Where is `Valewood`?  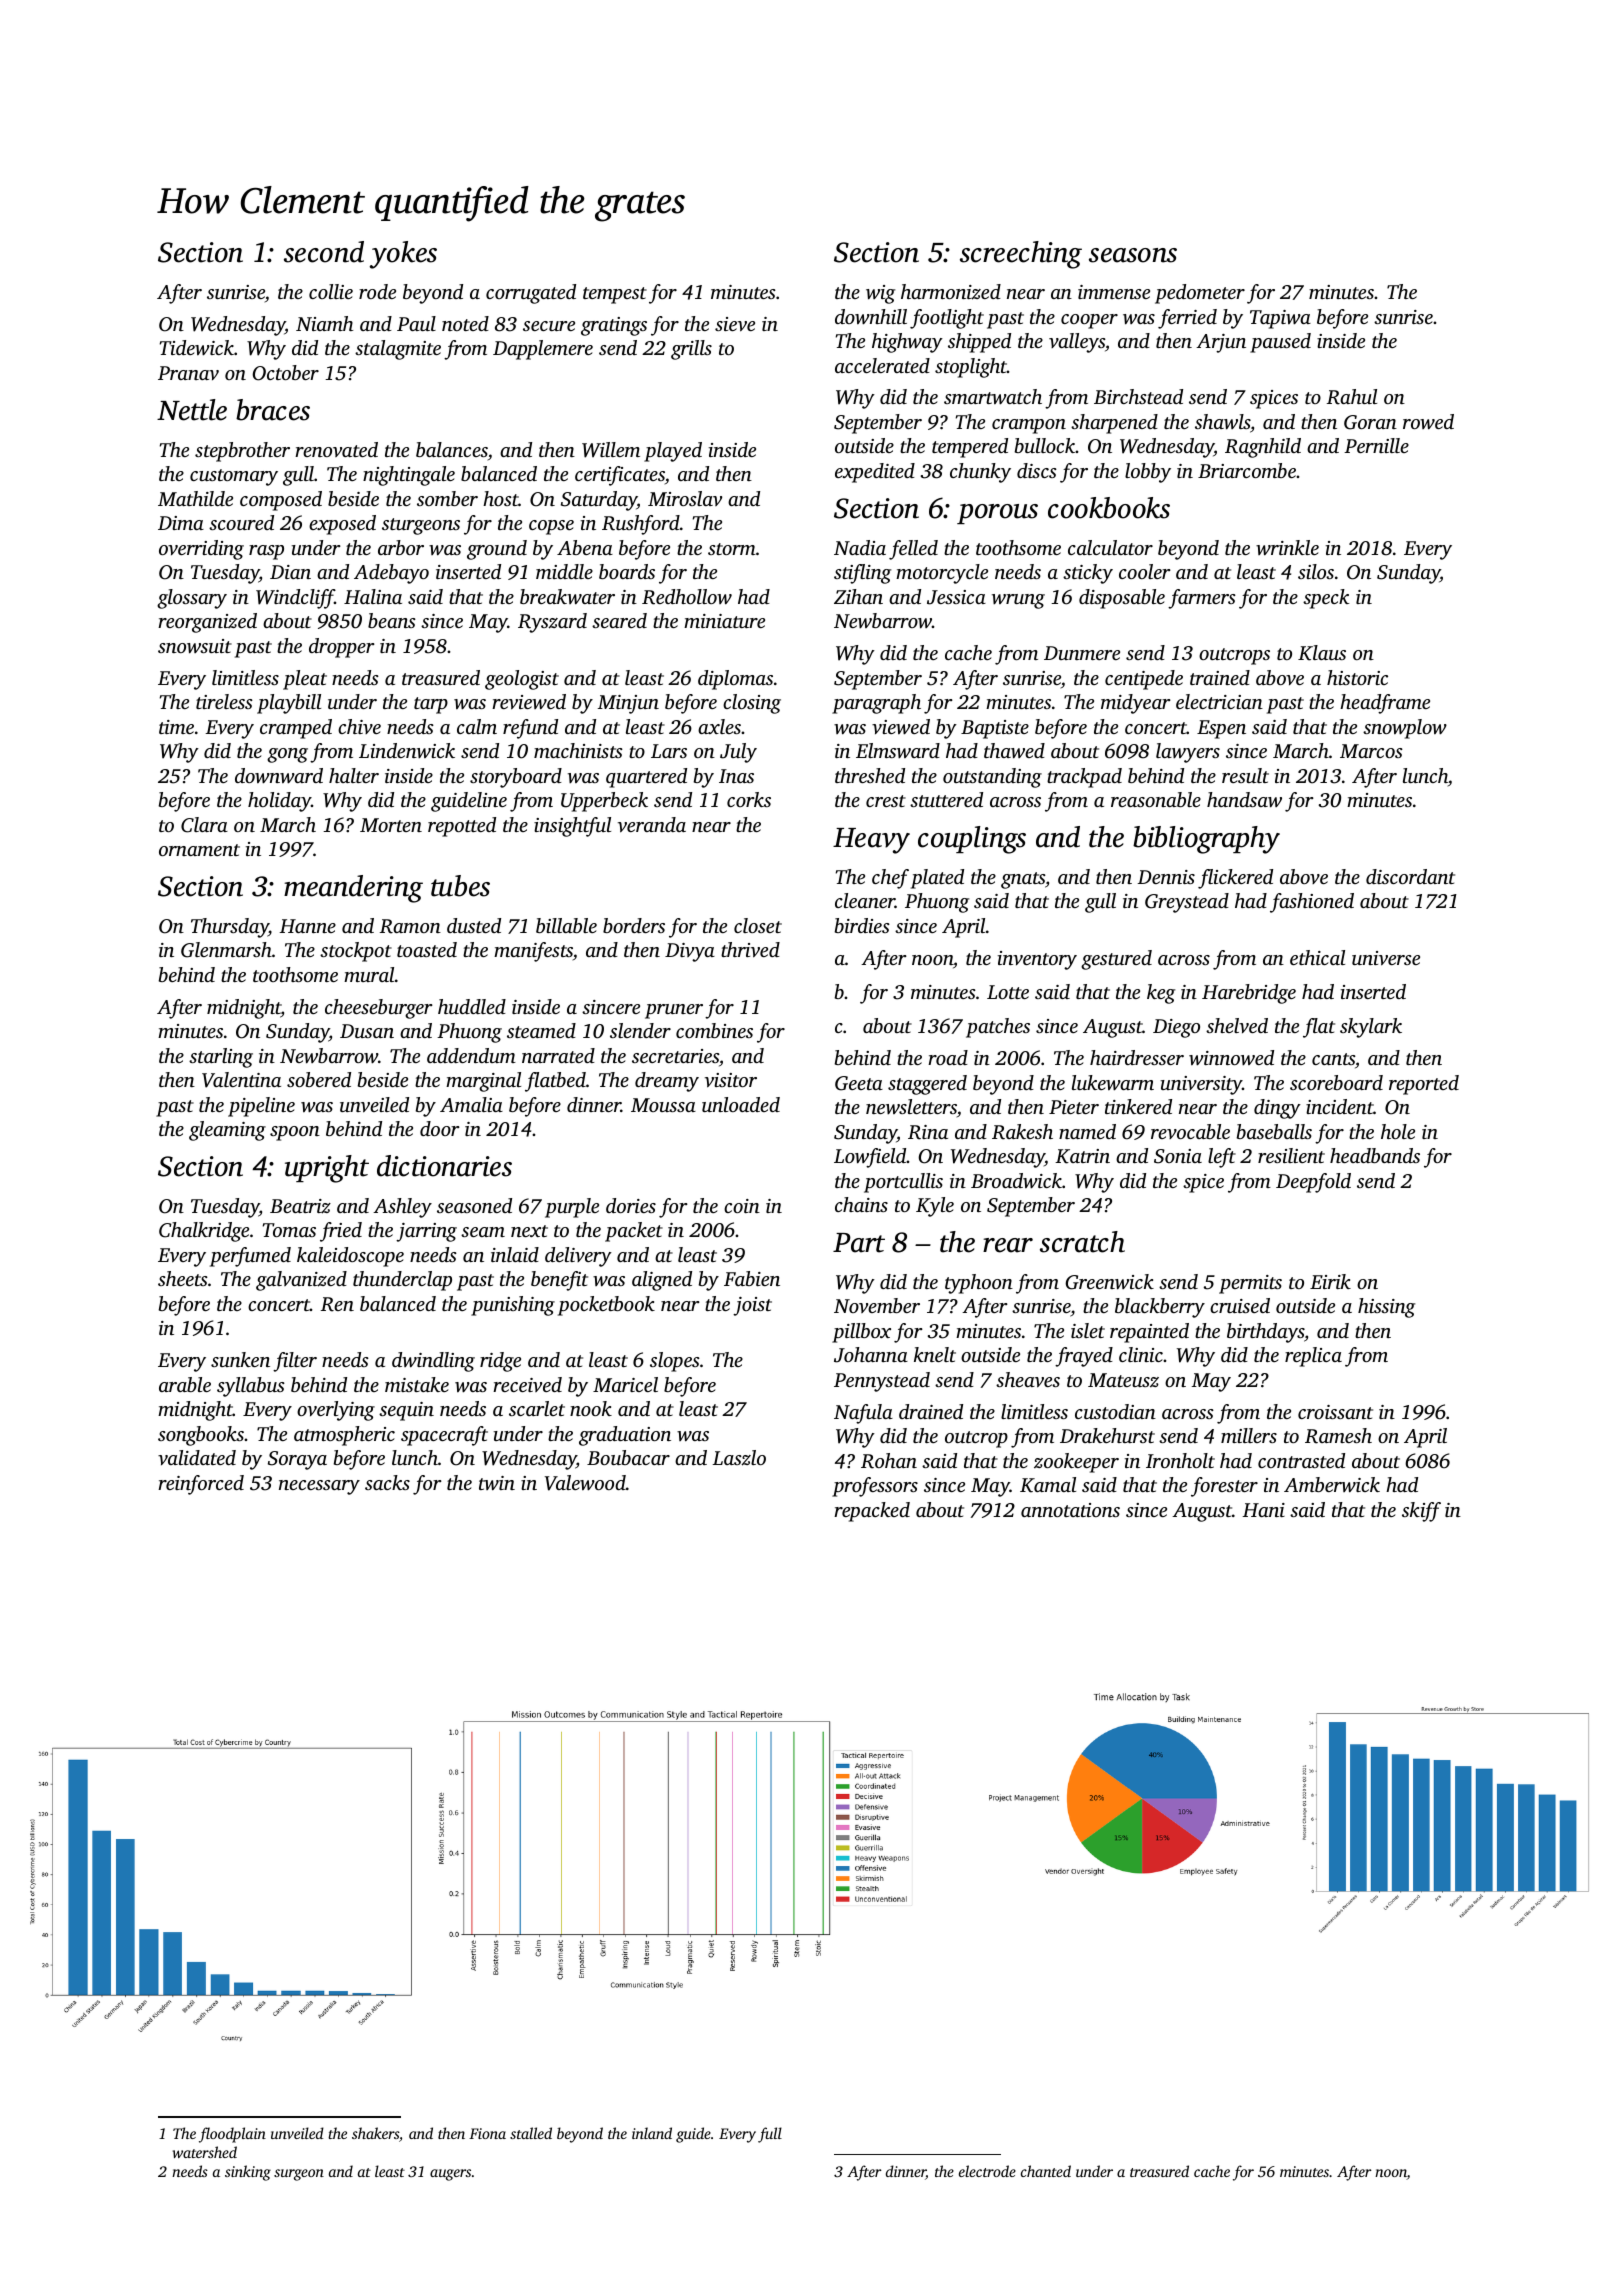 Valewood is located at coordinates (585, 1483).
